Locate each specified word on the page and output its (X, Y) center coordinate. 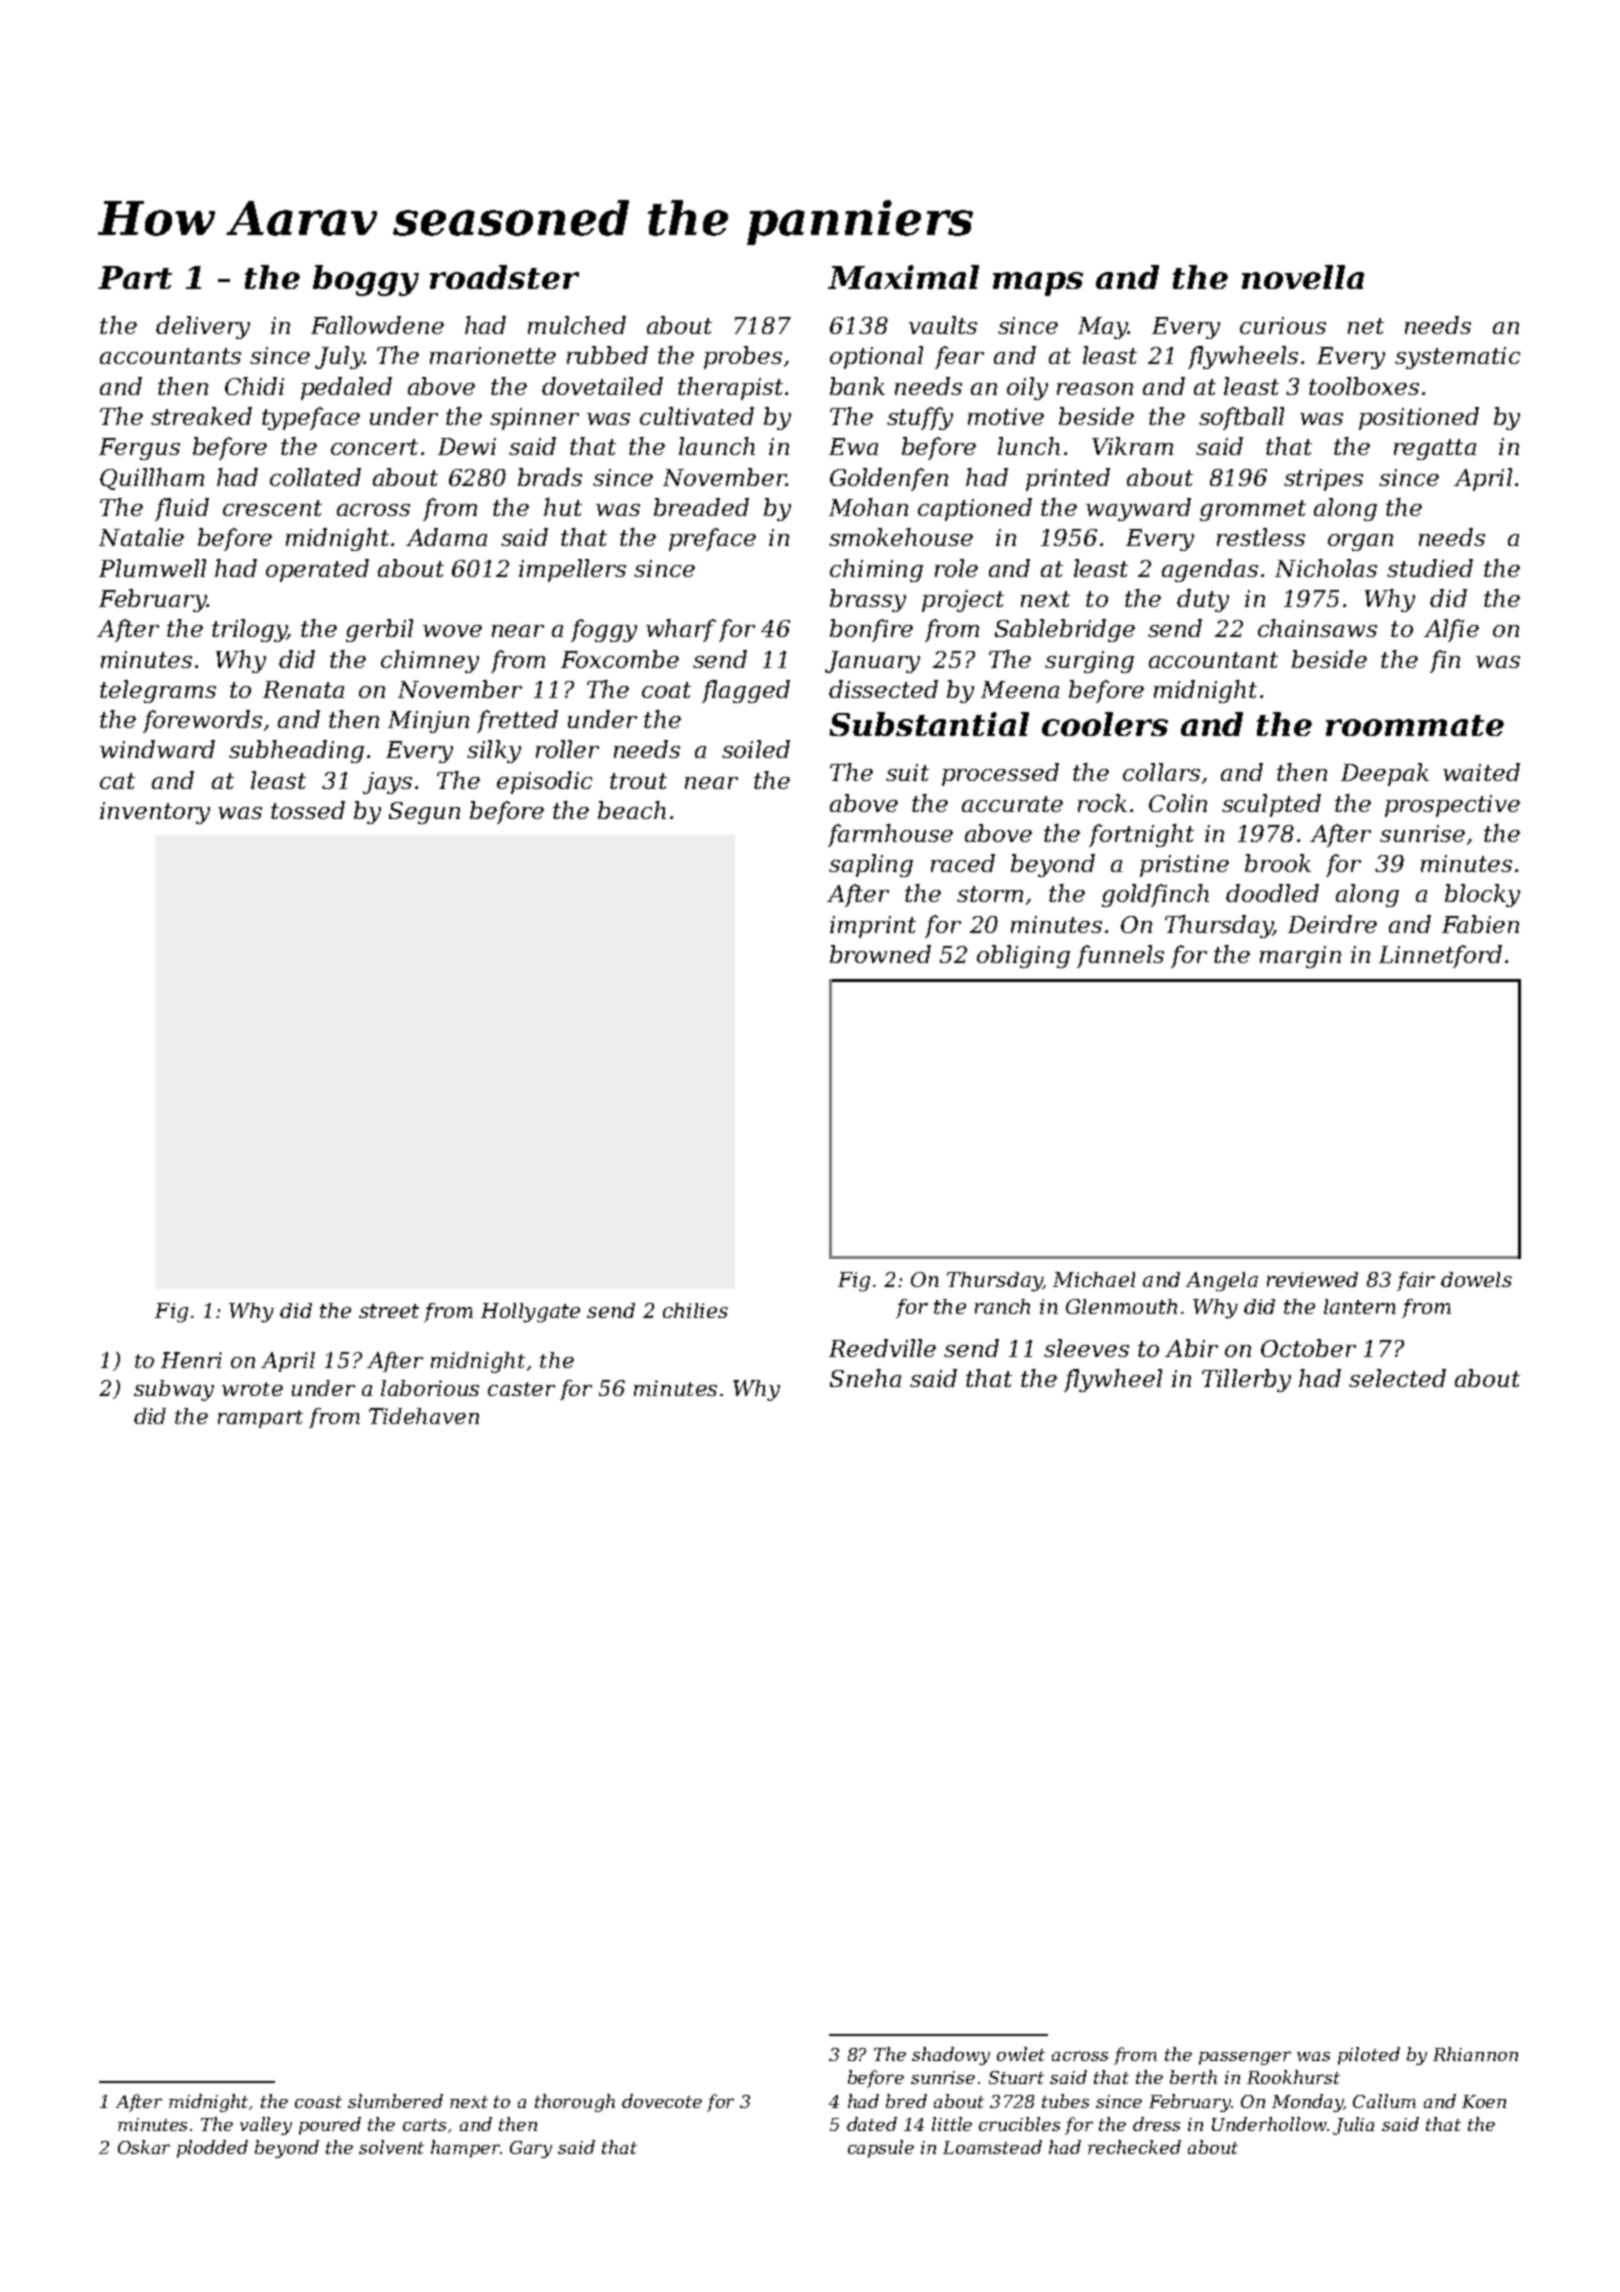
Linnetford (1440, 956)
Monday (1308, 2103)
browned (880, 954)
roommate (1415, 725)
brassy (868, 600)
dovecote (662, 2101)
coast (318, 2102)
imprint (873, 927)
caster (521, 1389)
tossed (308, 810)
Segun (424, 813)
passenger (1245, 2058)
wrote (252, 1389)
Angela (1222, 1282)
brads (550, 477)
